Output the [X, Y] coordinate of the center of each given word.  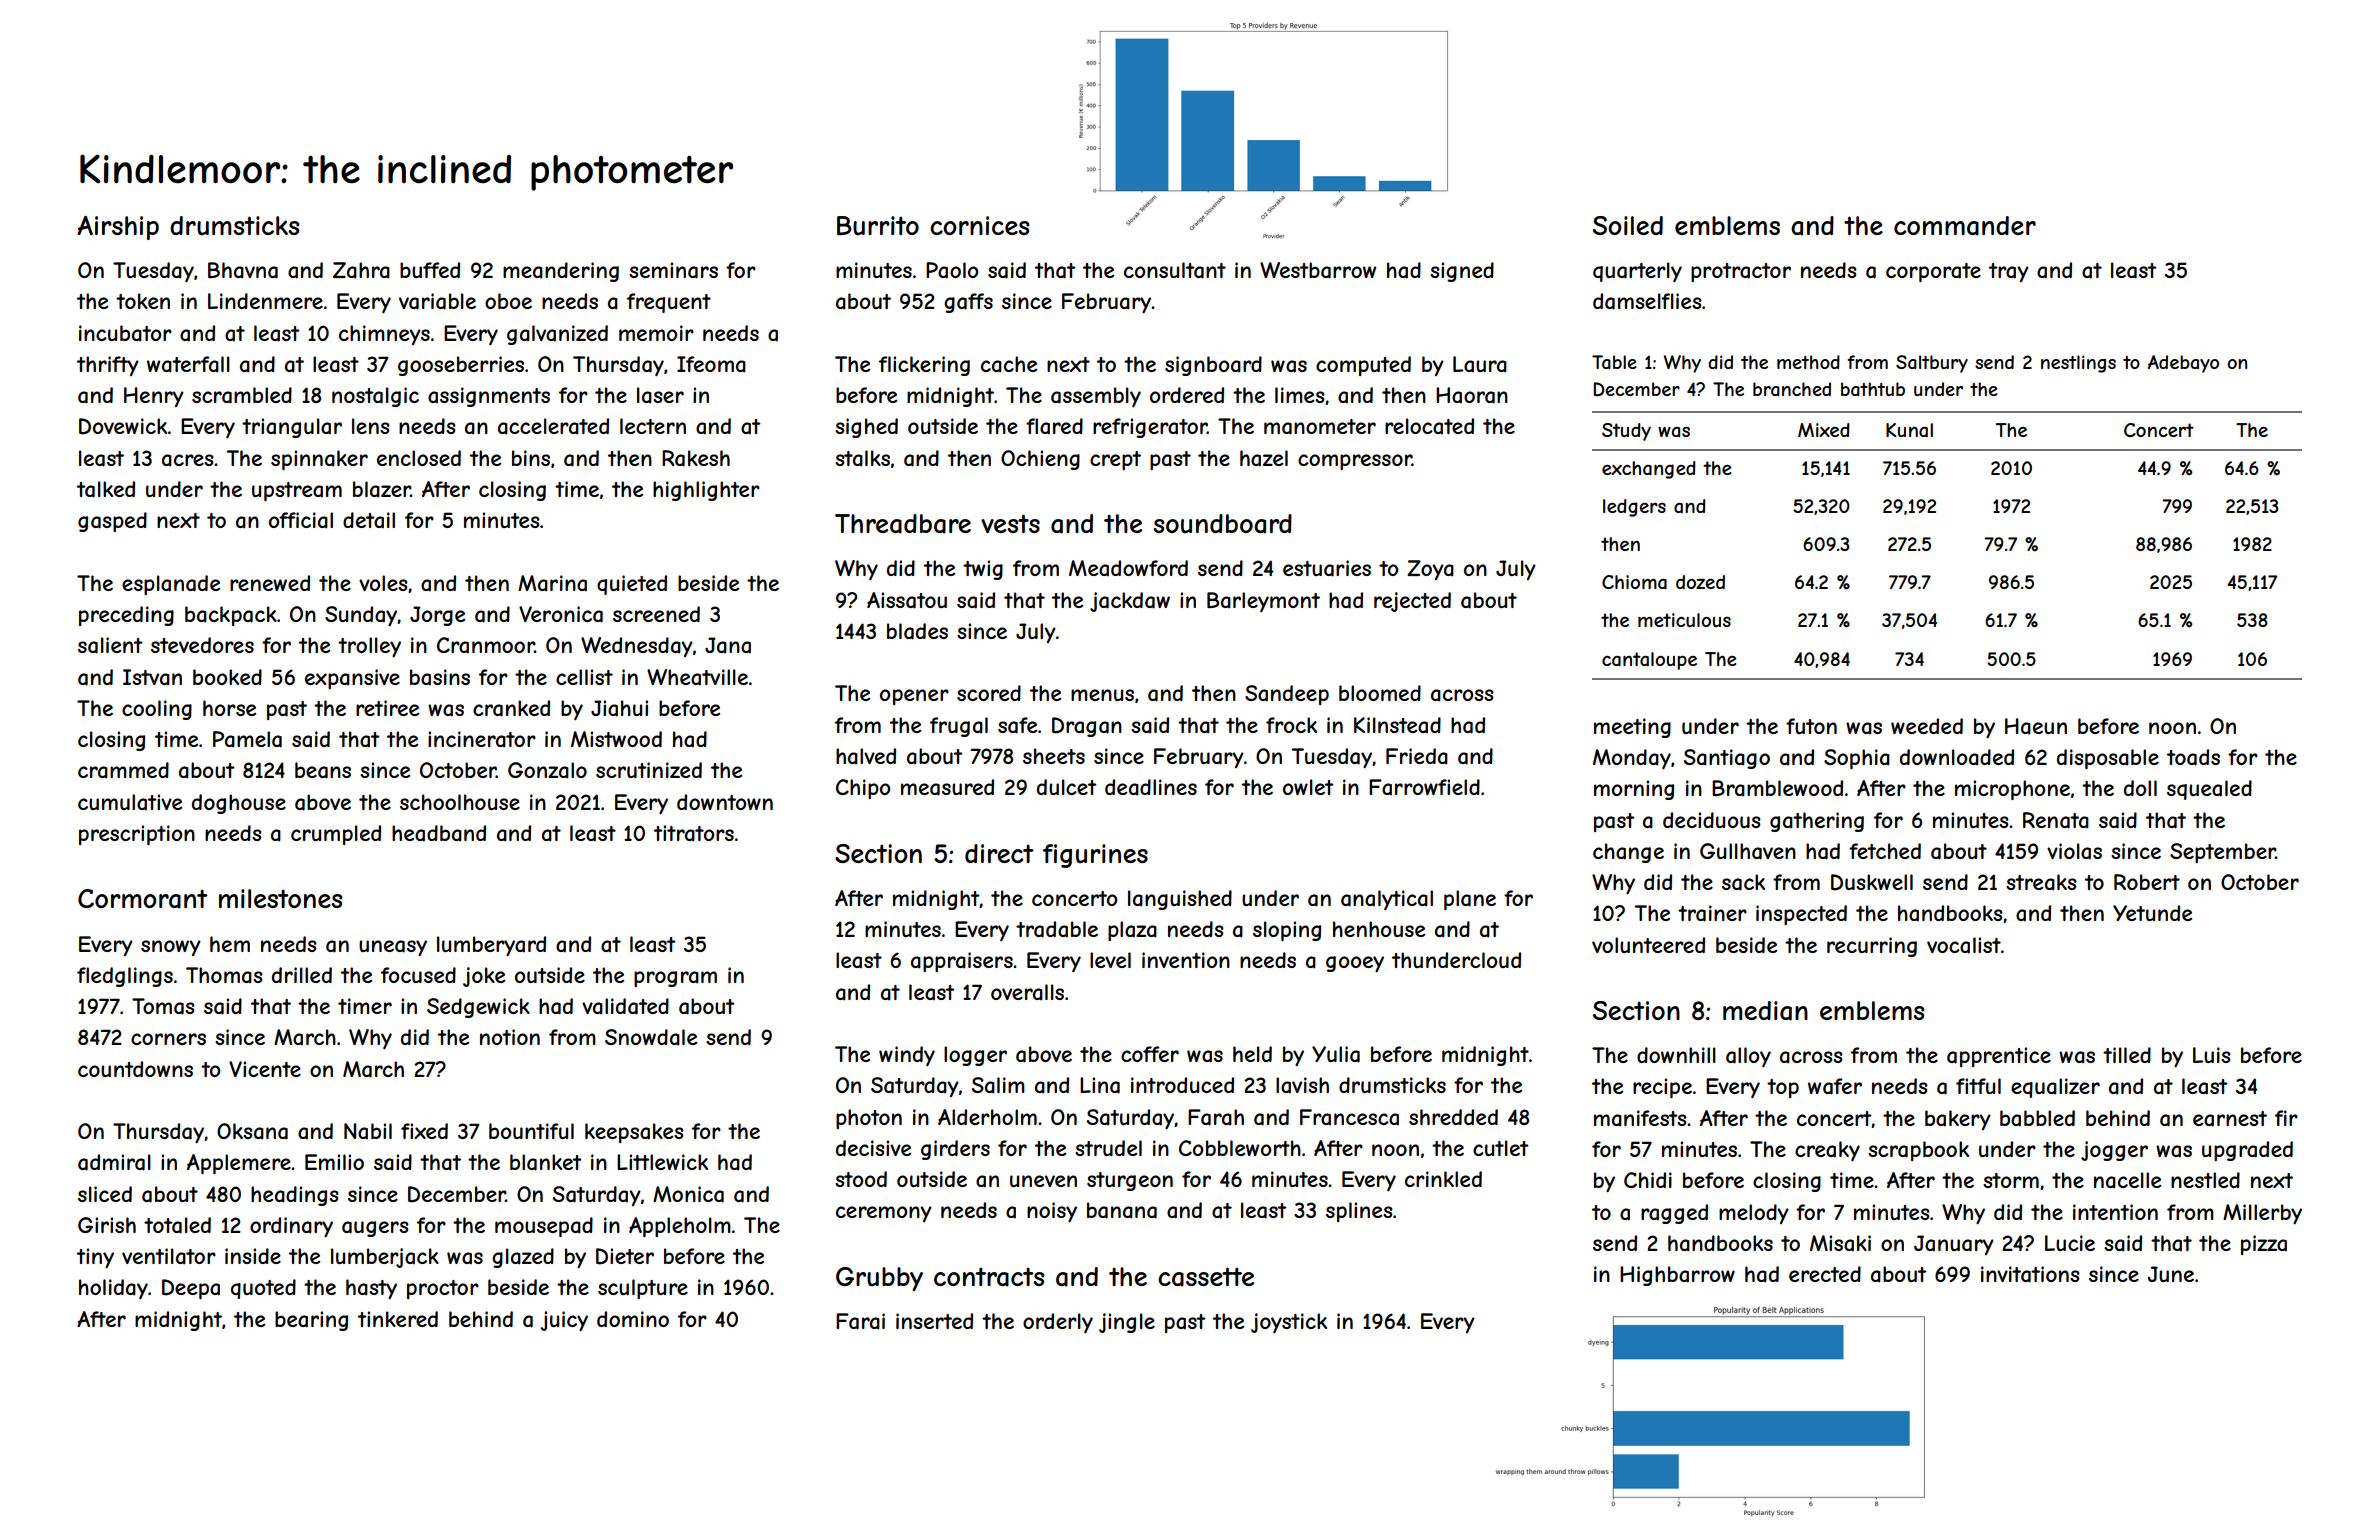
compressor [1355, 462]
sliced [105, 1194]
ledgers [1634, 508]
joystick [1289, 1323]
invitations [2030, 1274]
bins [531, 458]
